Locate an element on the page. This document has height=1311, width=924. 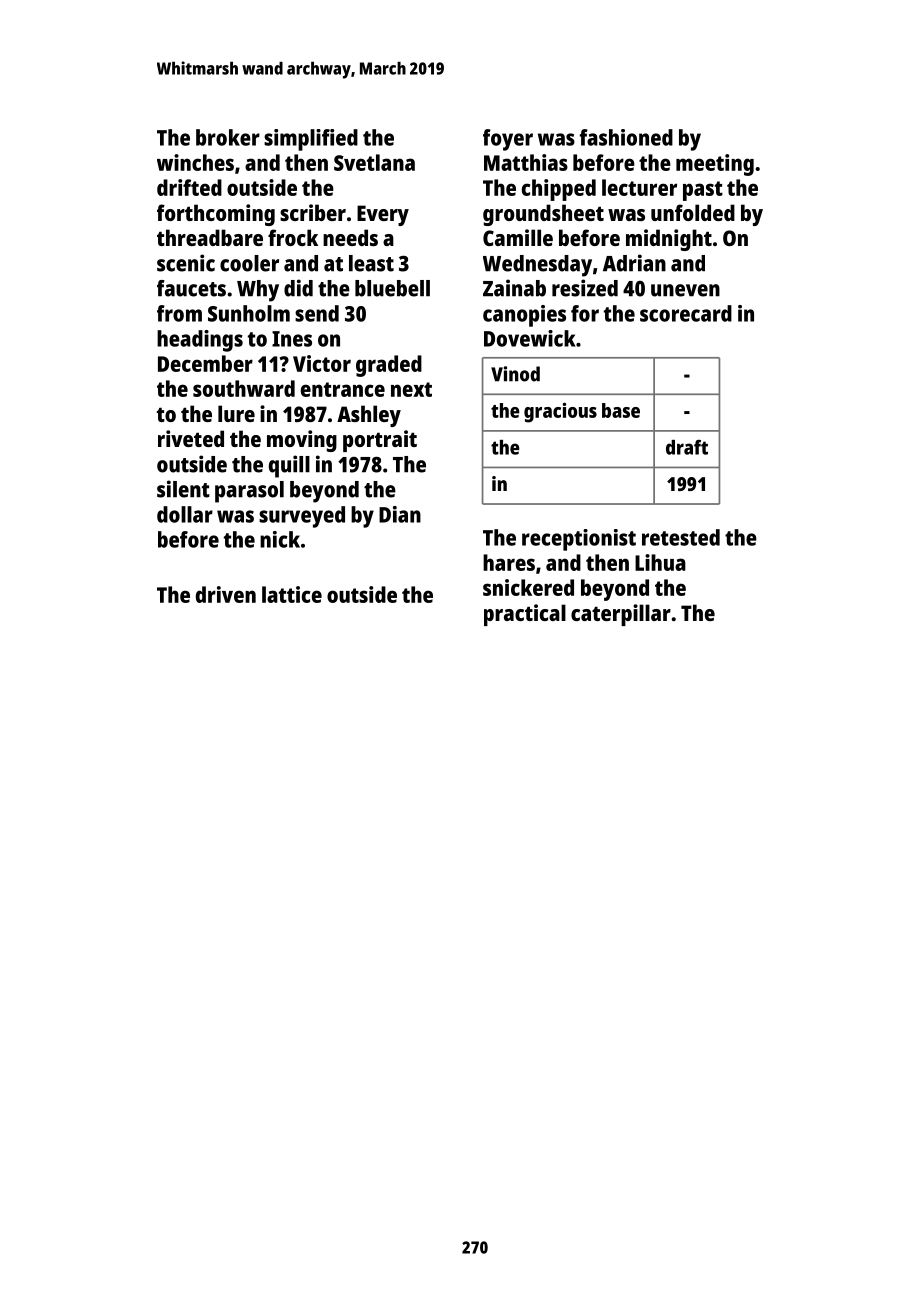
Adrian is located at coordinates (634, 263).
